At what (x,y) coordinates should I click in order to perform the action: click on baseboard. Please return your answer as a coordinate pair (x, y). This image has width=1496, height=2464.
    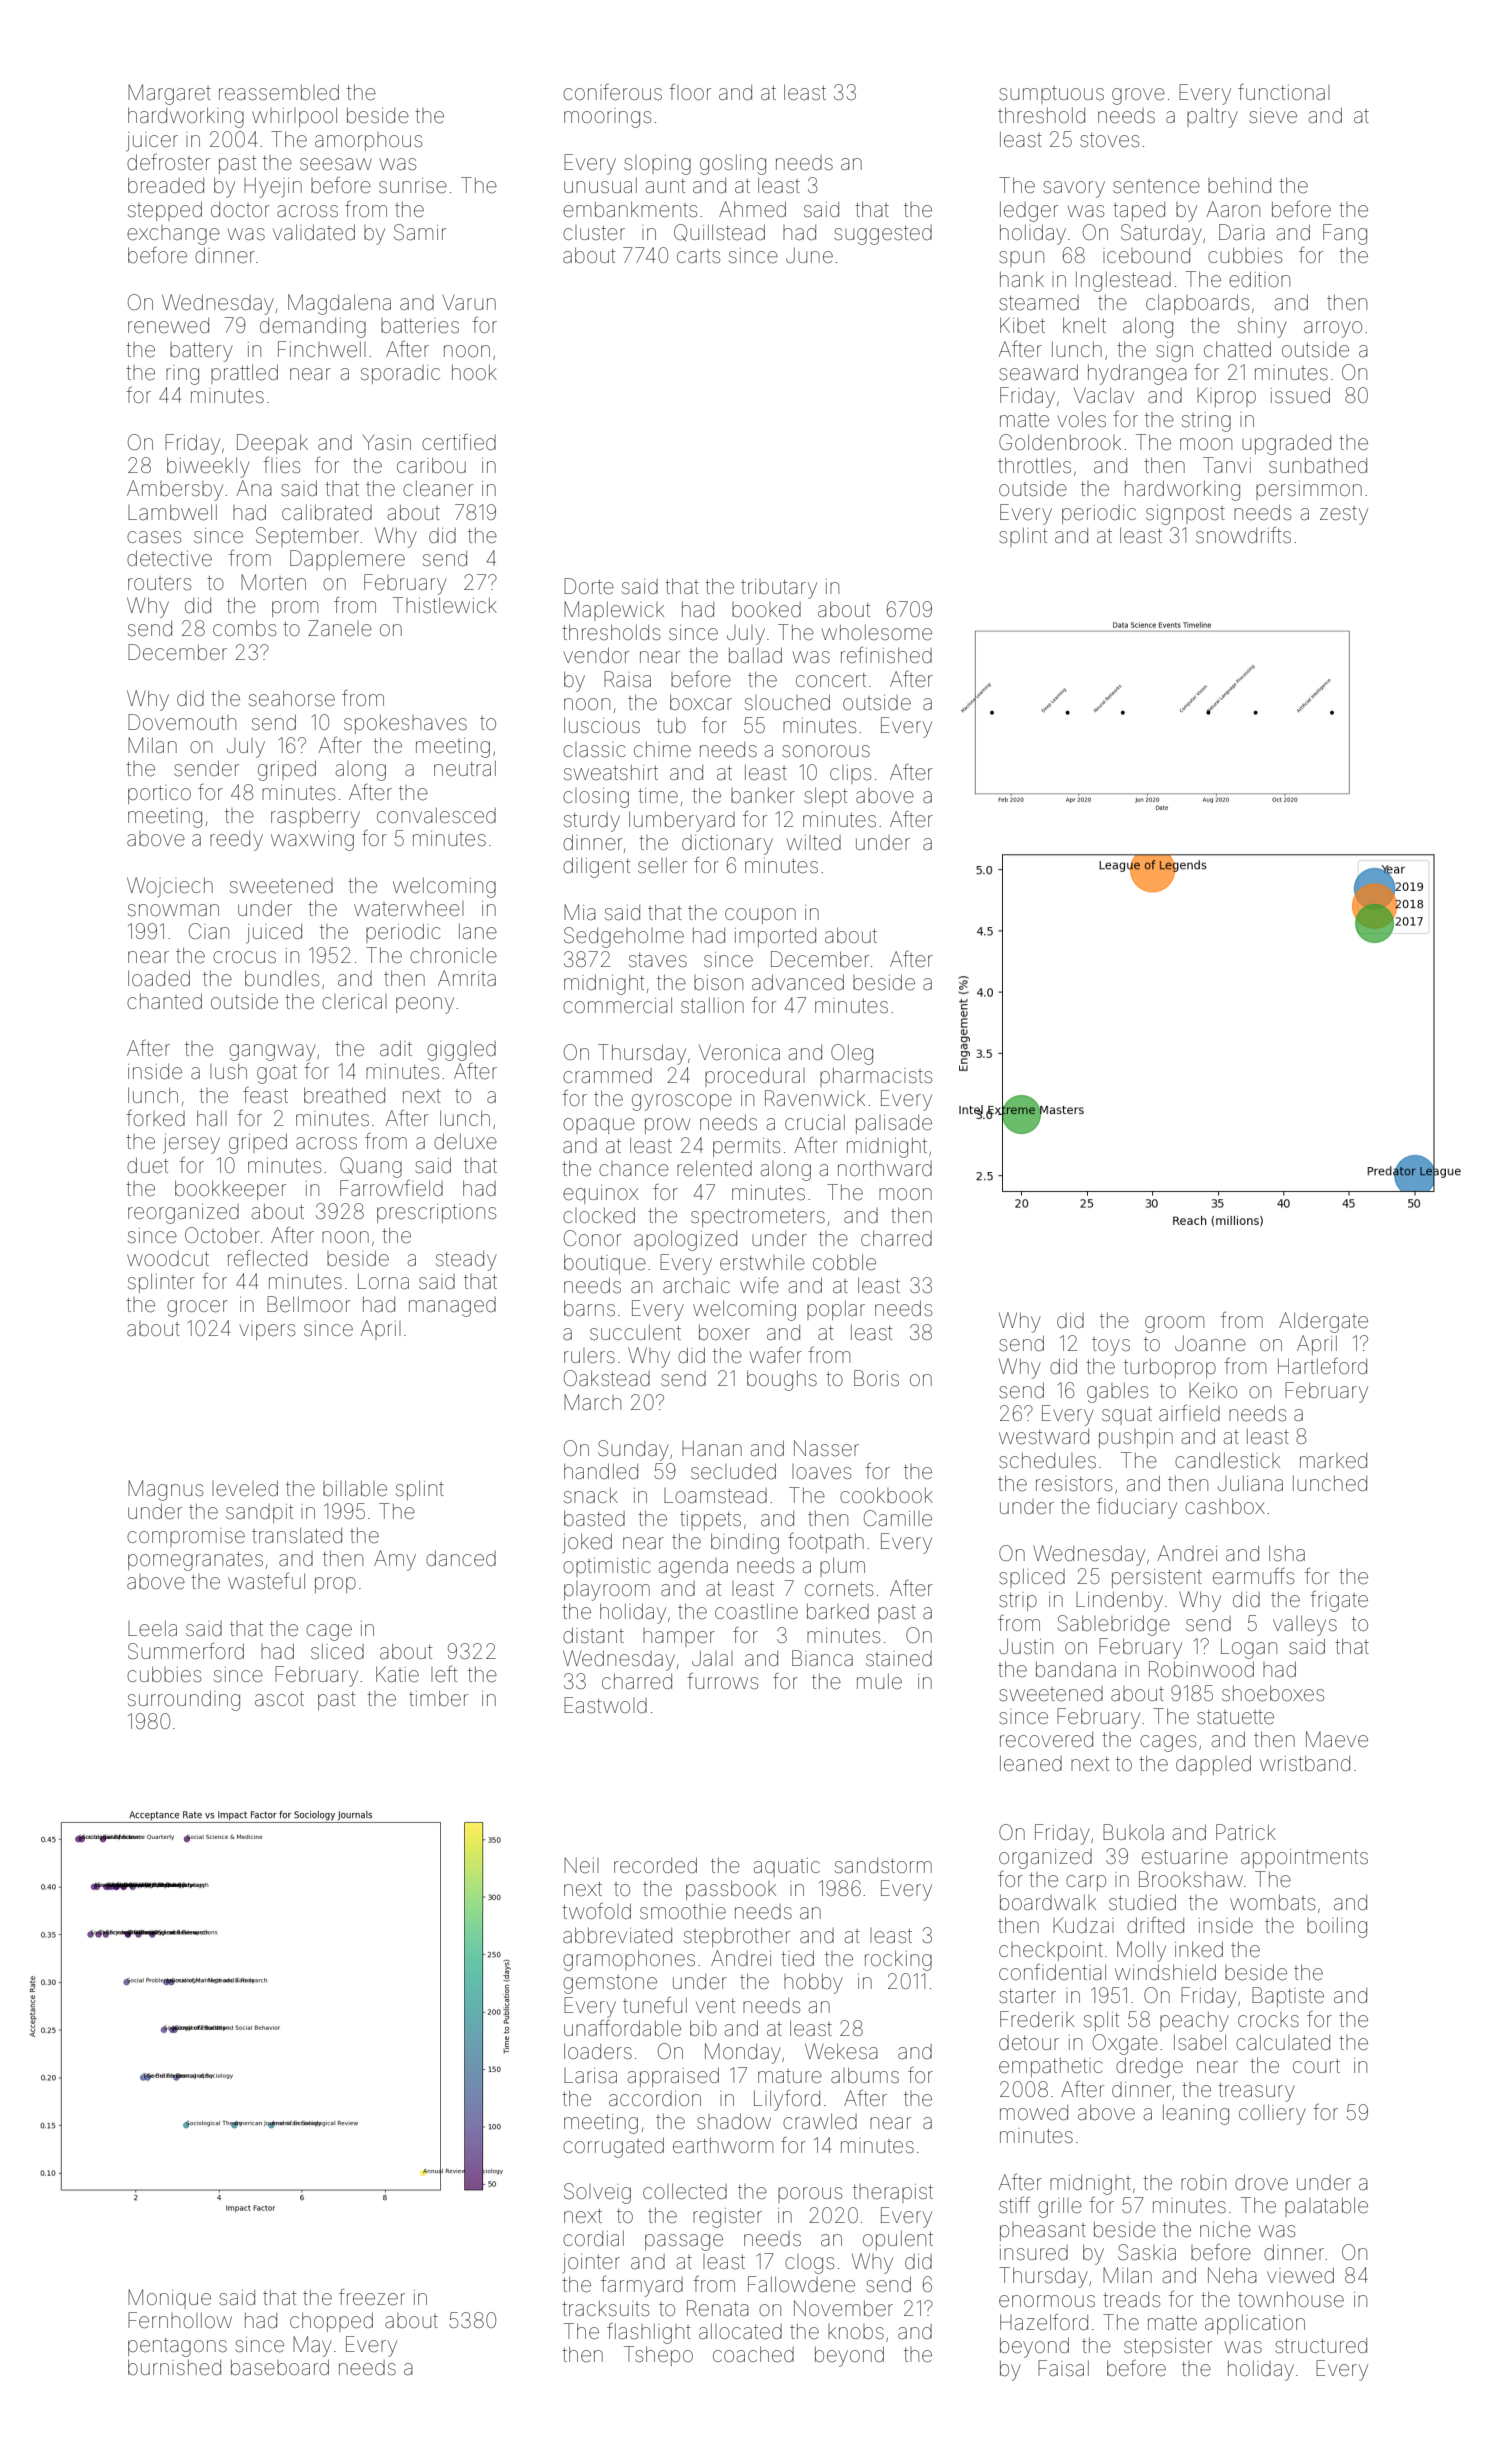
    Looking at the image, I should click on (280, 2367).
